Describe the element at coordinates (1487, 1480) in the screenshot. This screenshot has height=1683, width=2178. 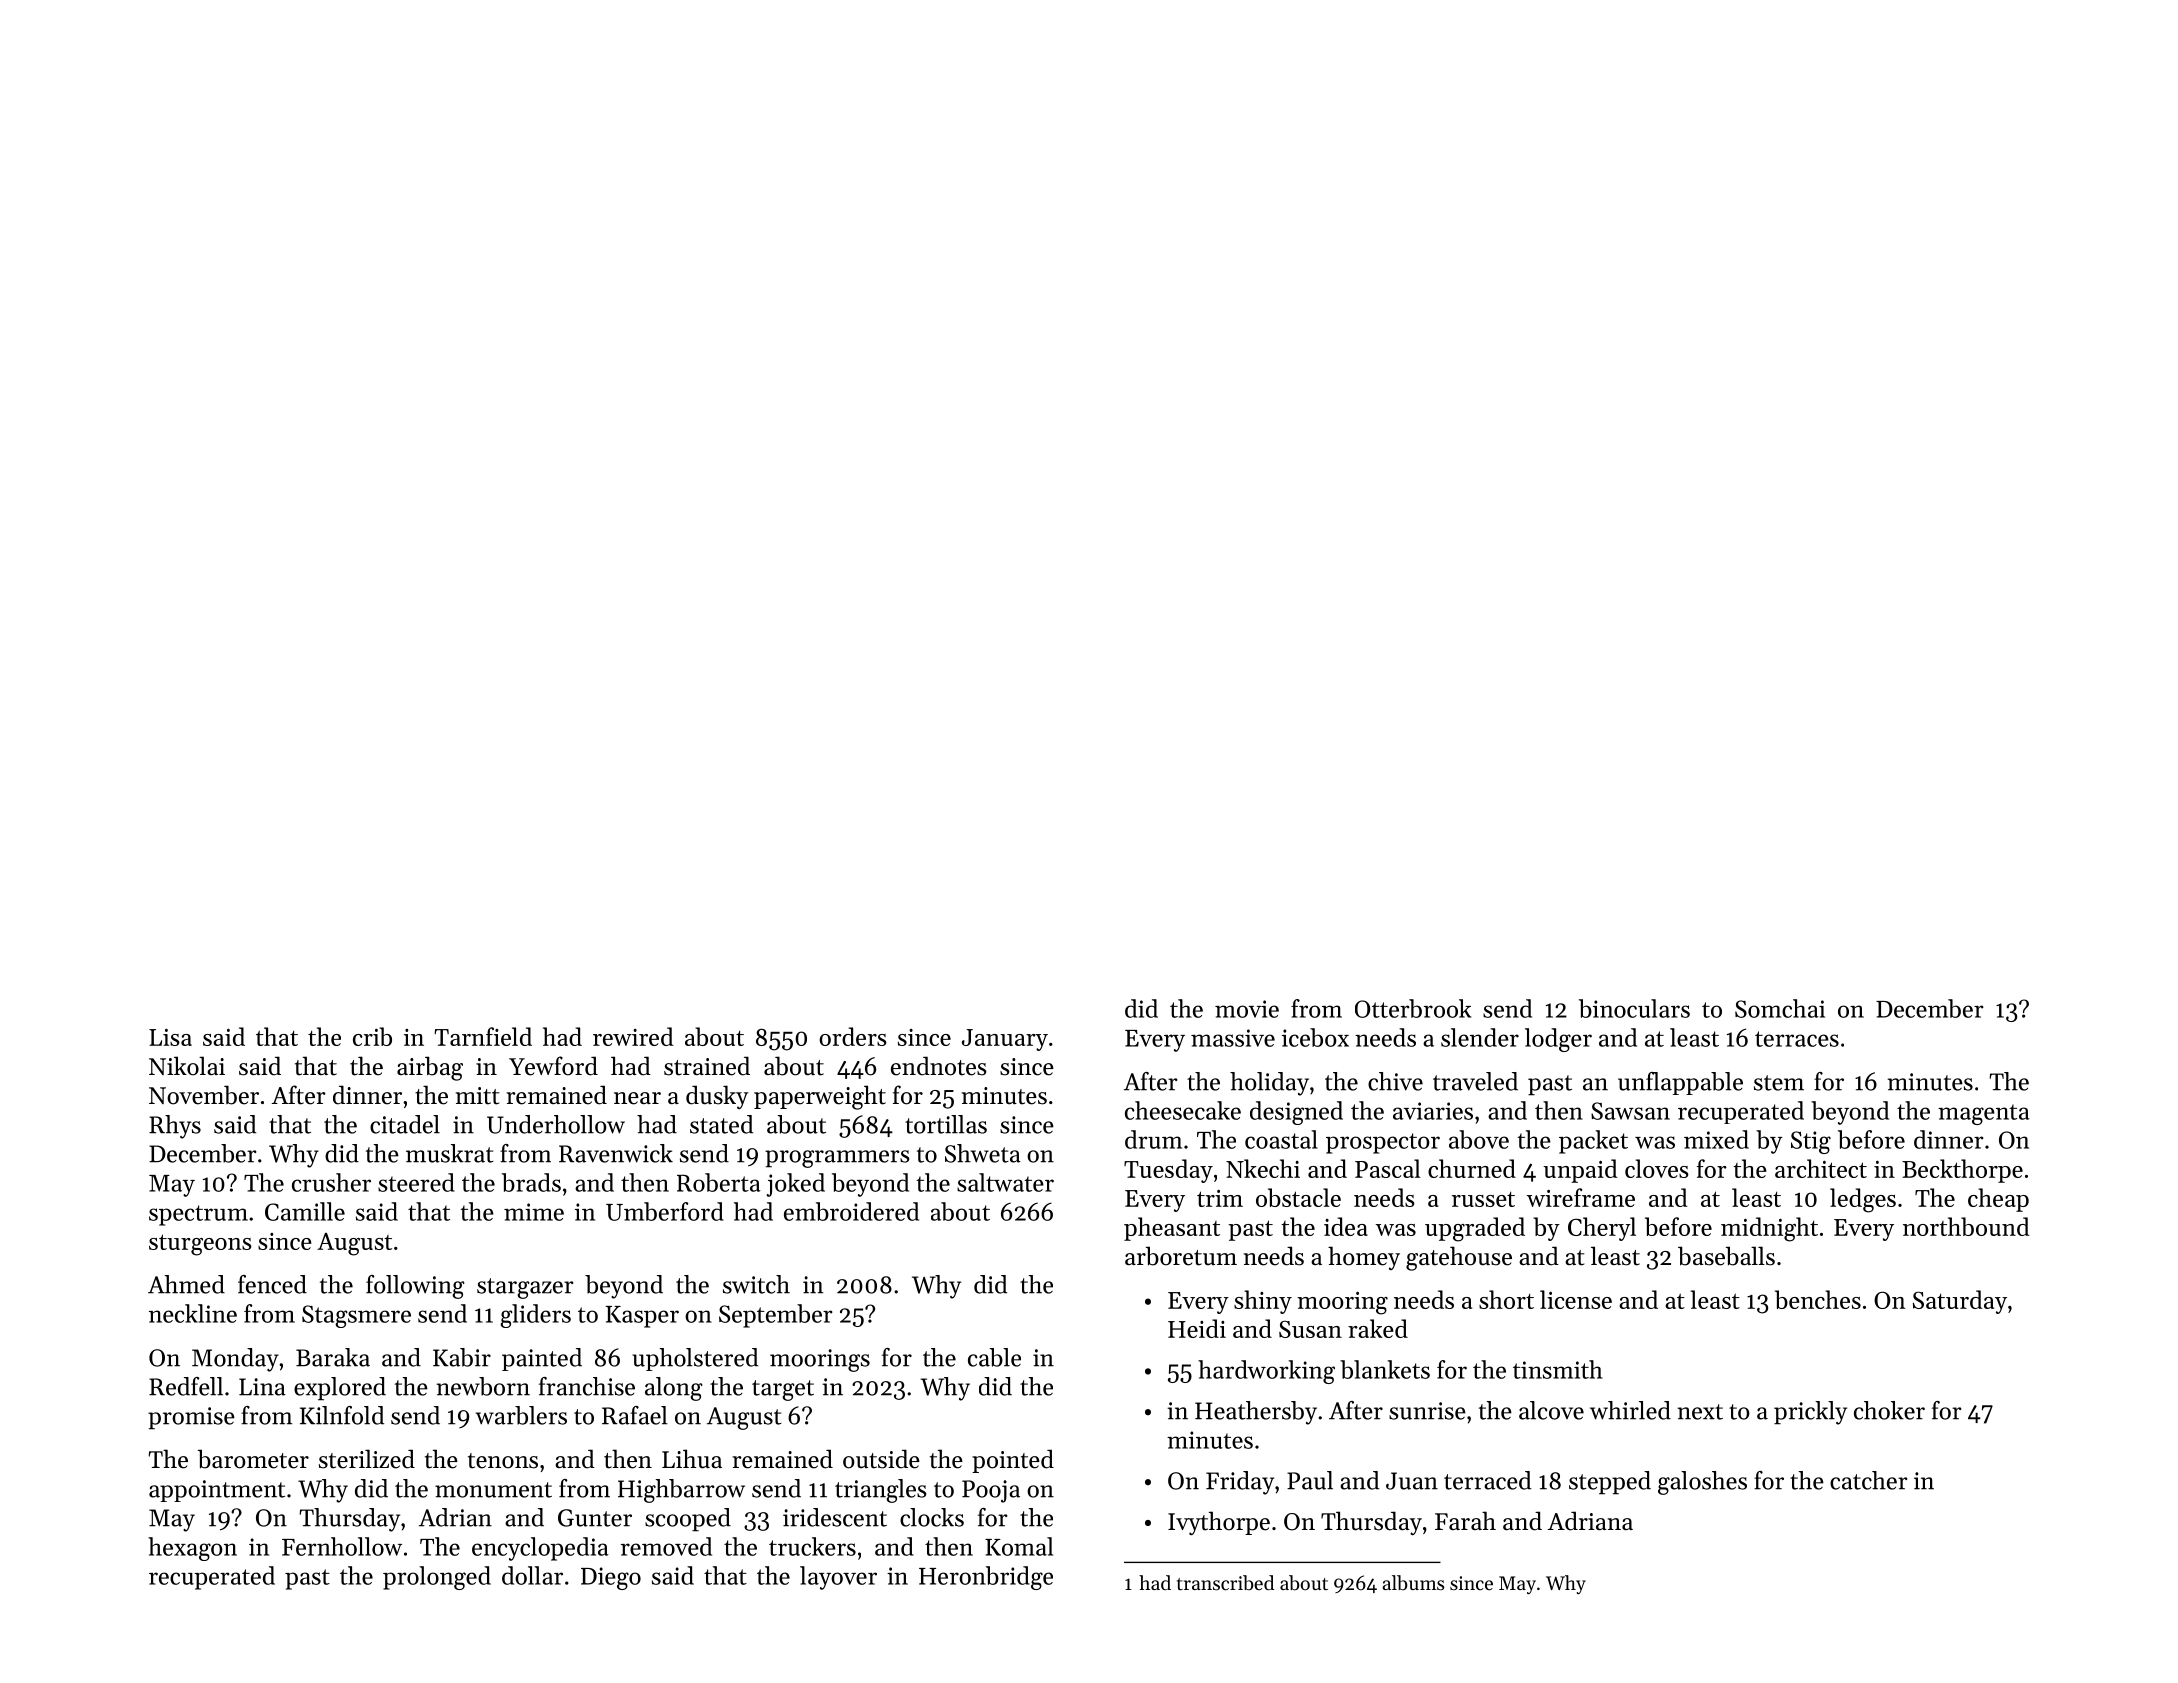
I see `terraced` at that location.
